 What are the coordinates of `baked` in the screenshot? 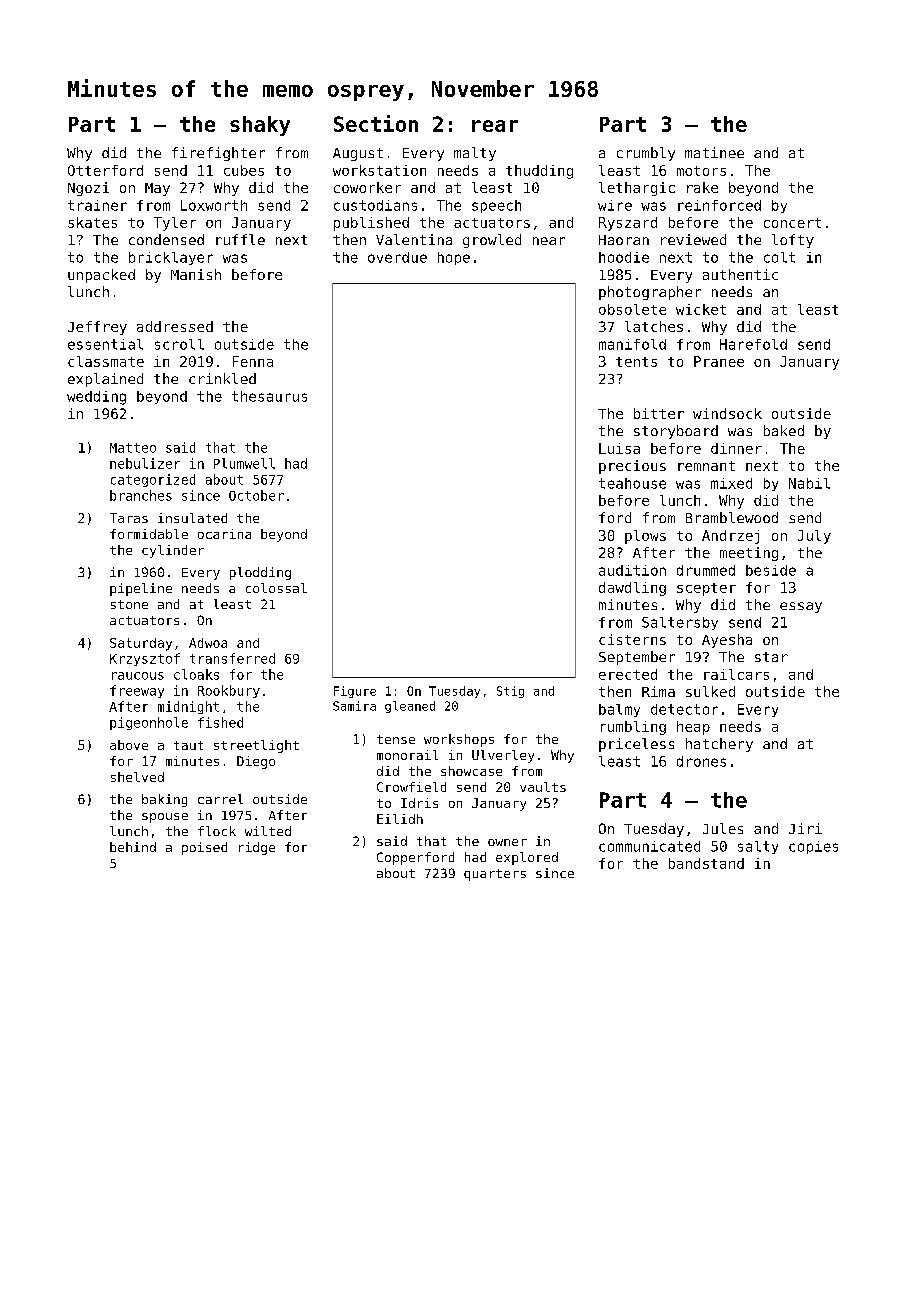 It's located at (784, 430).
